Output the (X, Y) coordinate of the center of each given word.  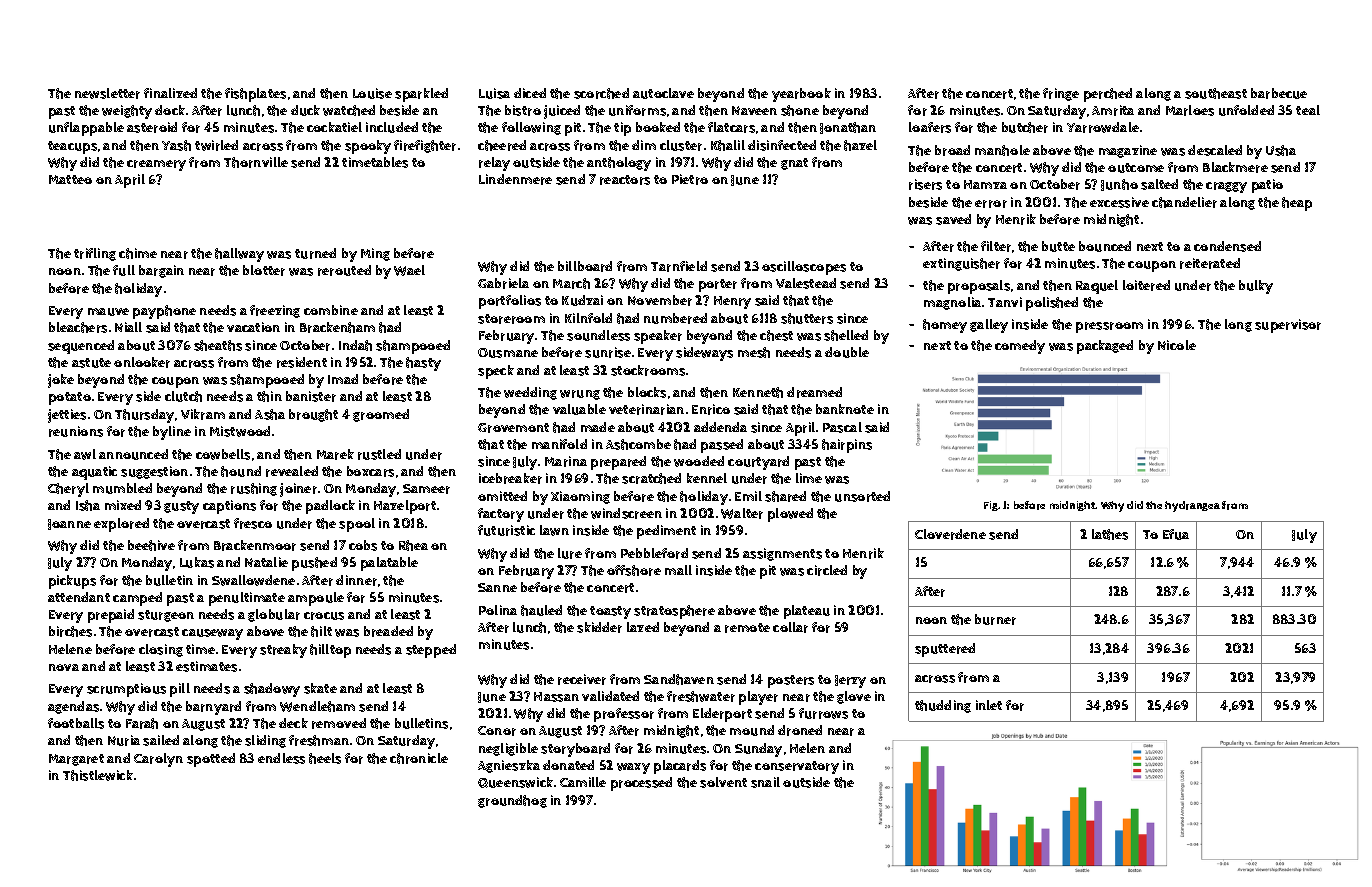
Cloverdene (950, 534)
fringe (1061, 94)
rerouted (344, 270)
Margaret (76, 760)
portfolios (510, 302)
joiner (298, 490)
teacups (72, 147)
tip (622, 129)
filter (996, 246)
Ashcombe (638, 444)
